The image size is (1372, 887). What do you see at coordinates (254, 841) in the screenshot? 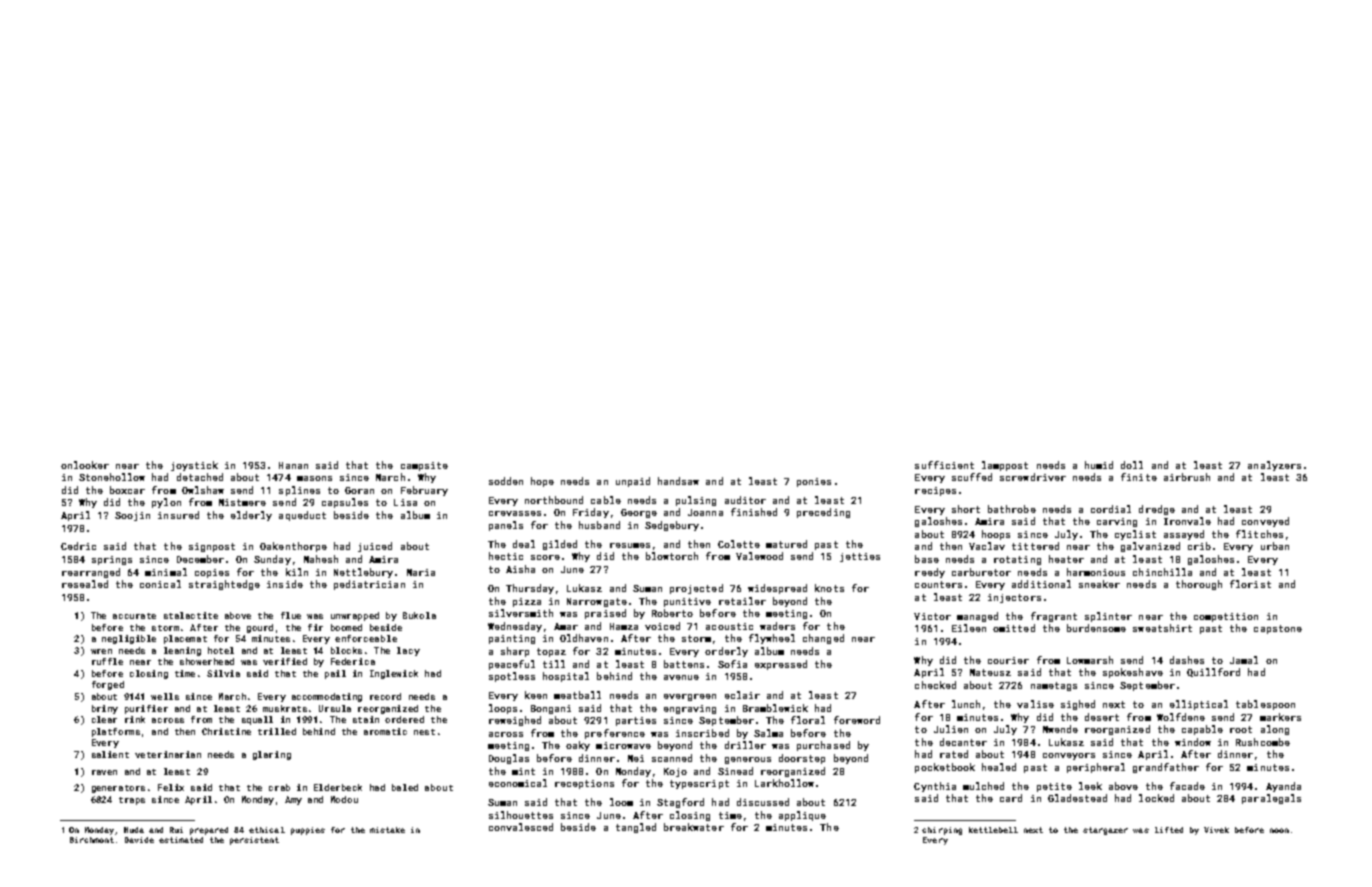
I see `persistent` at bounding box center [254, 841].
